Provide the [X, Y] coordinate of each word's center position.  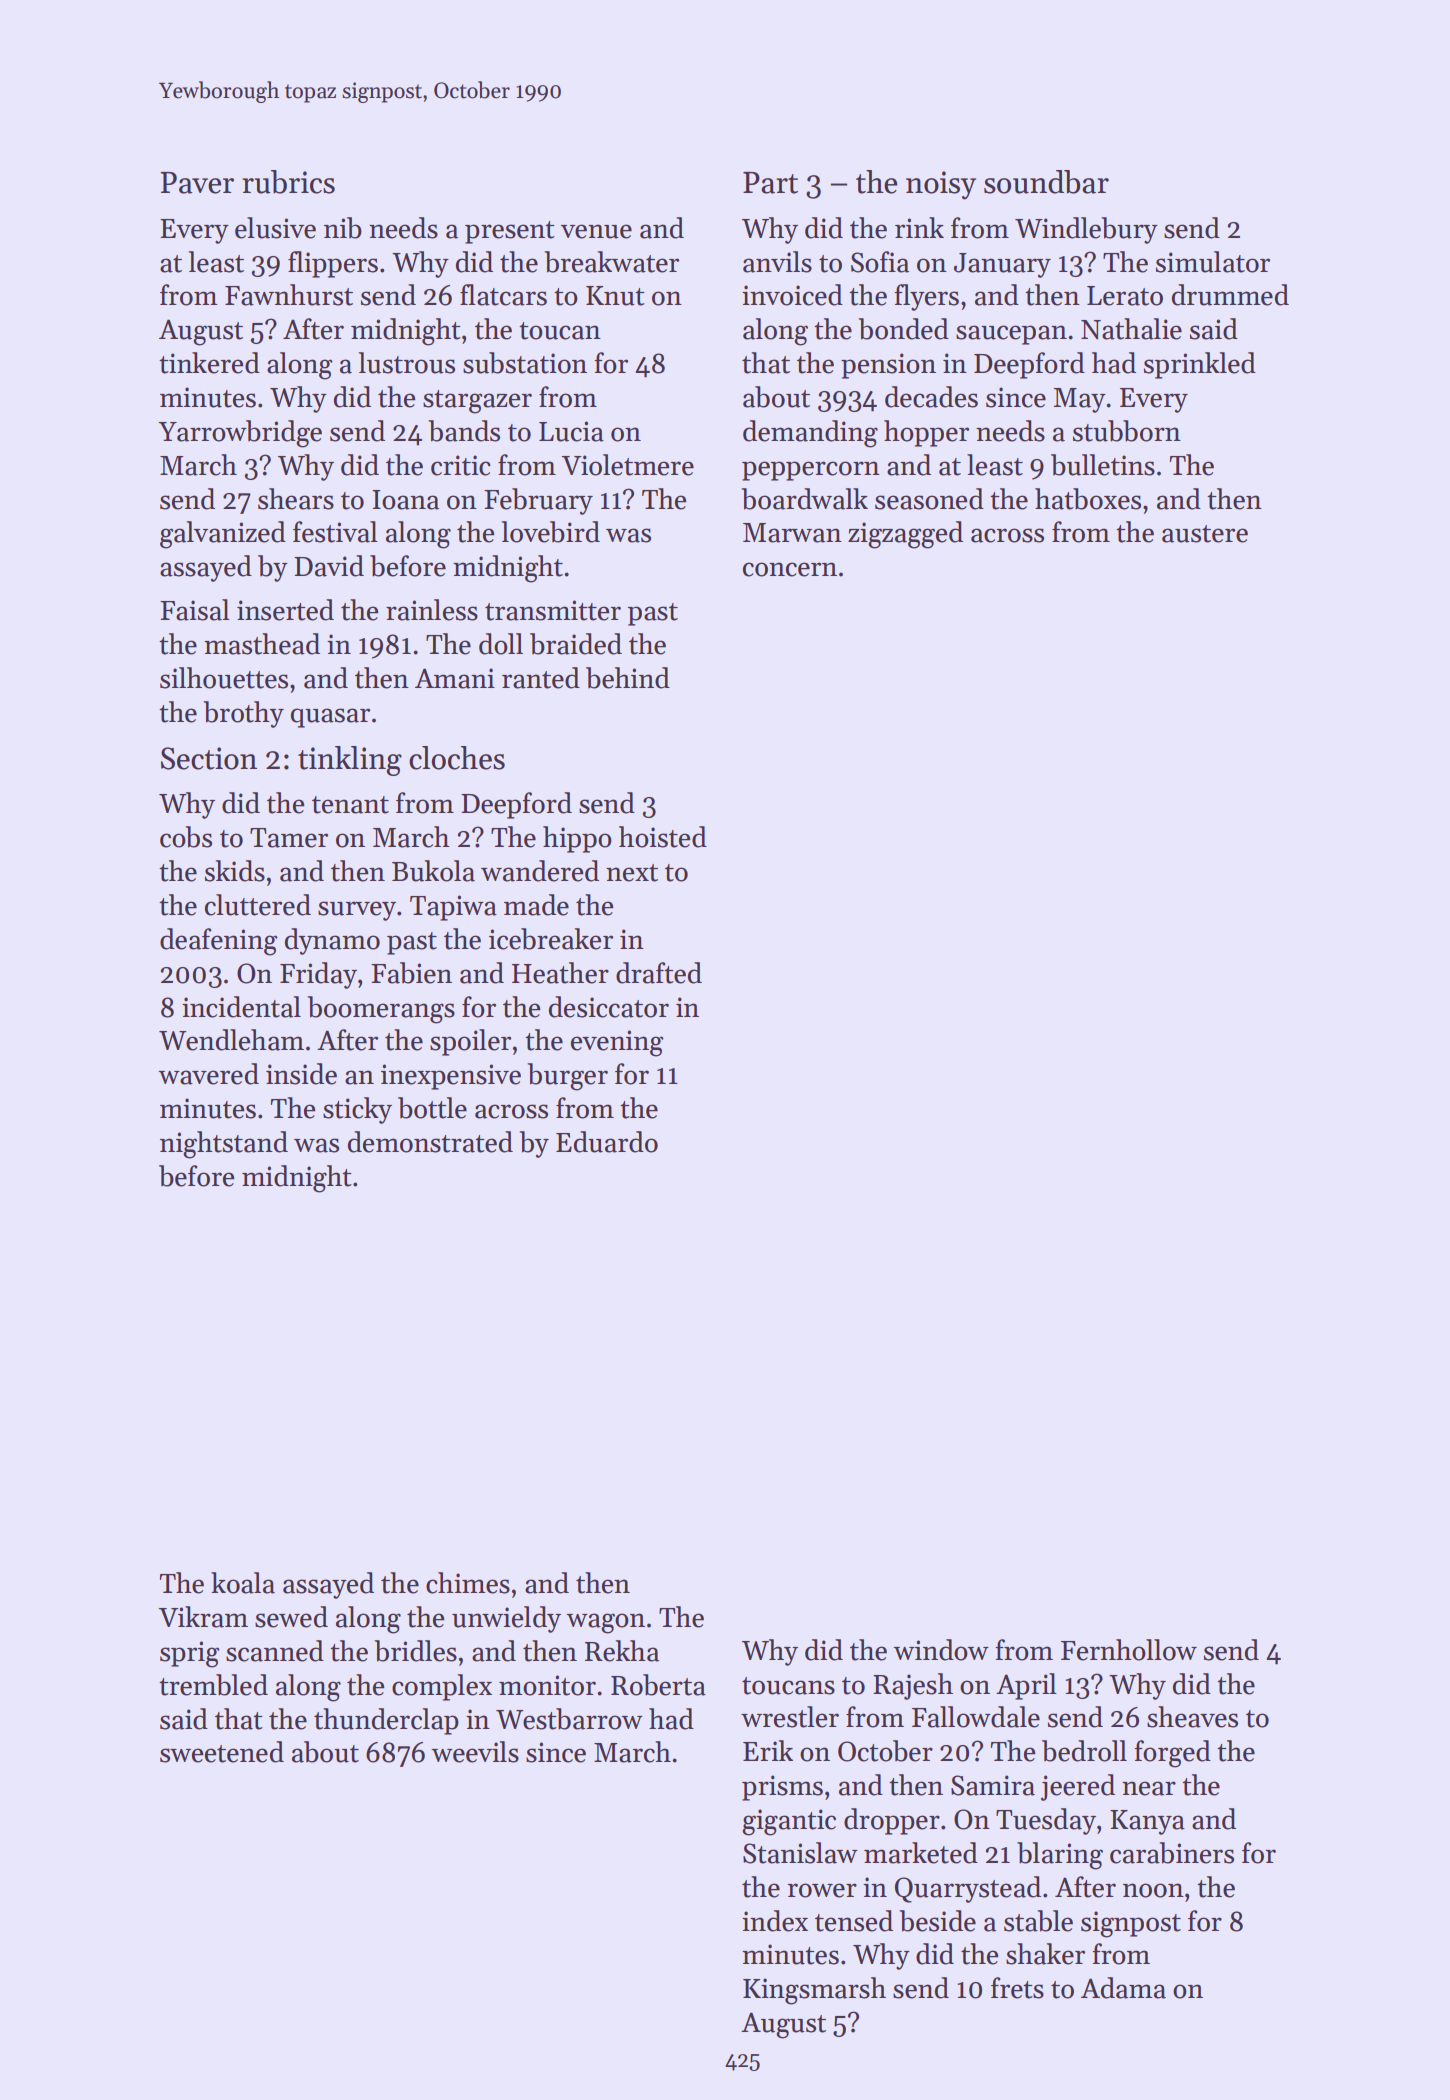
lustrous [407, 363]
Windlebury [1086, 230]
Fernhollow [1129, 1650]
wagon [605, 1623]
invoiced [792, 295]
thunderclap [386, 1721]
